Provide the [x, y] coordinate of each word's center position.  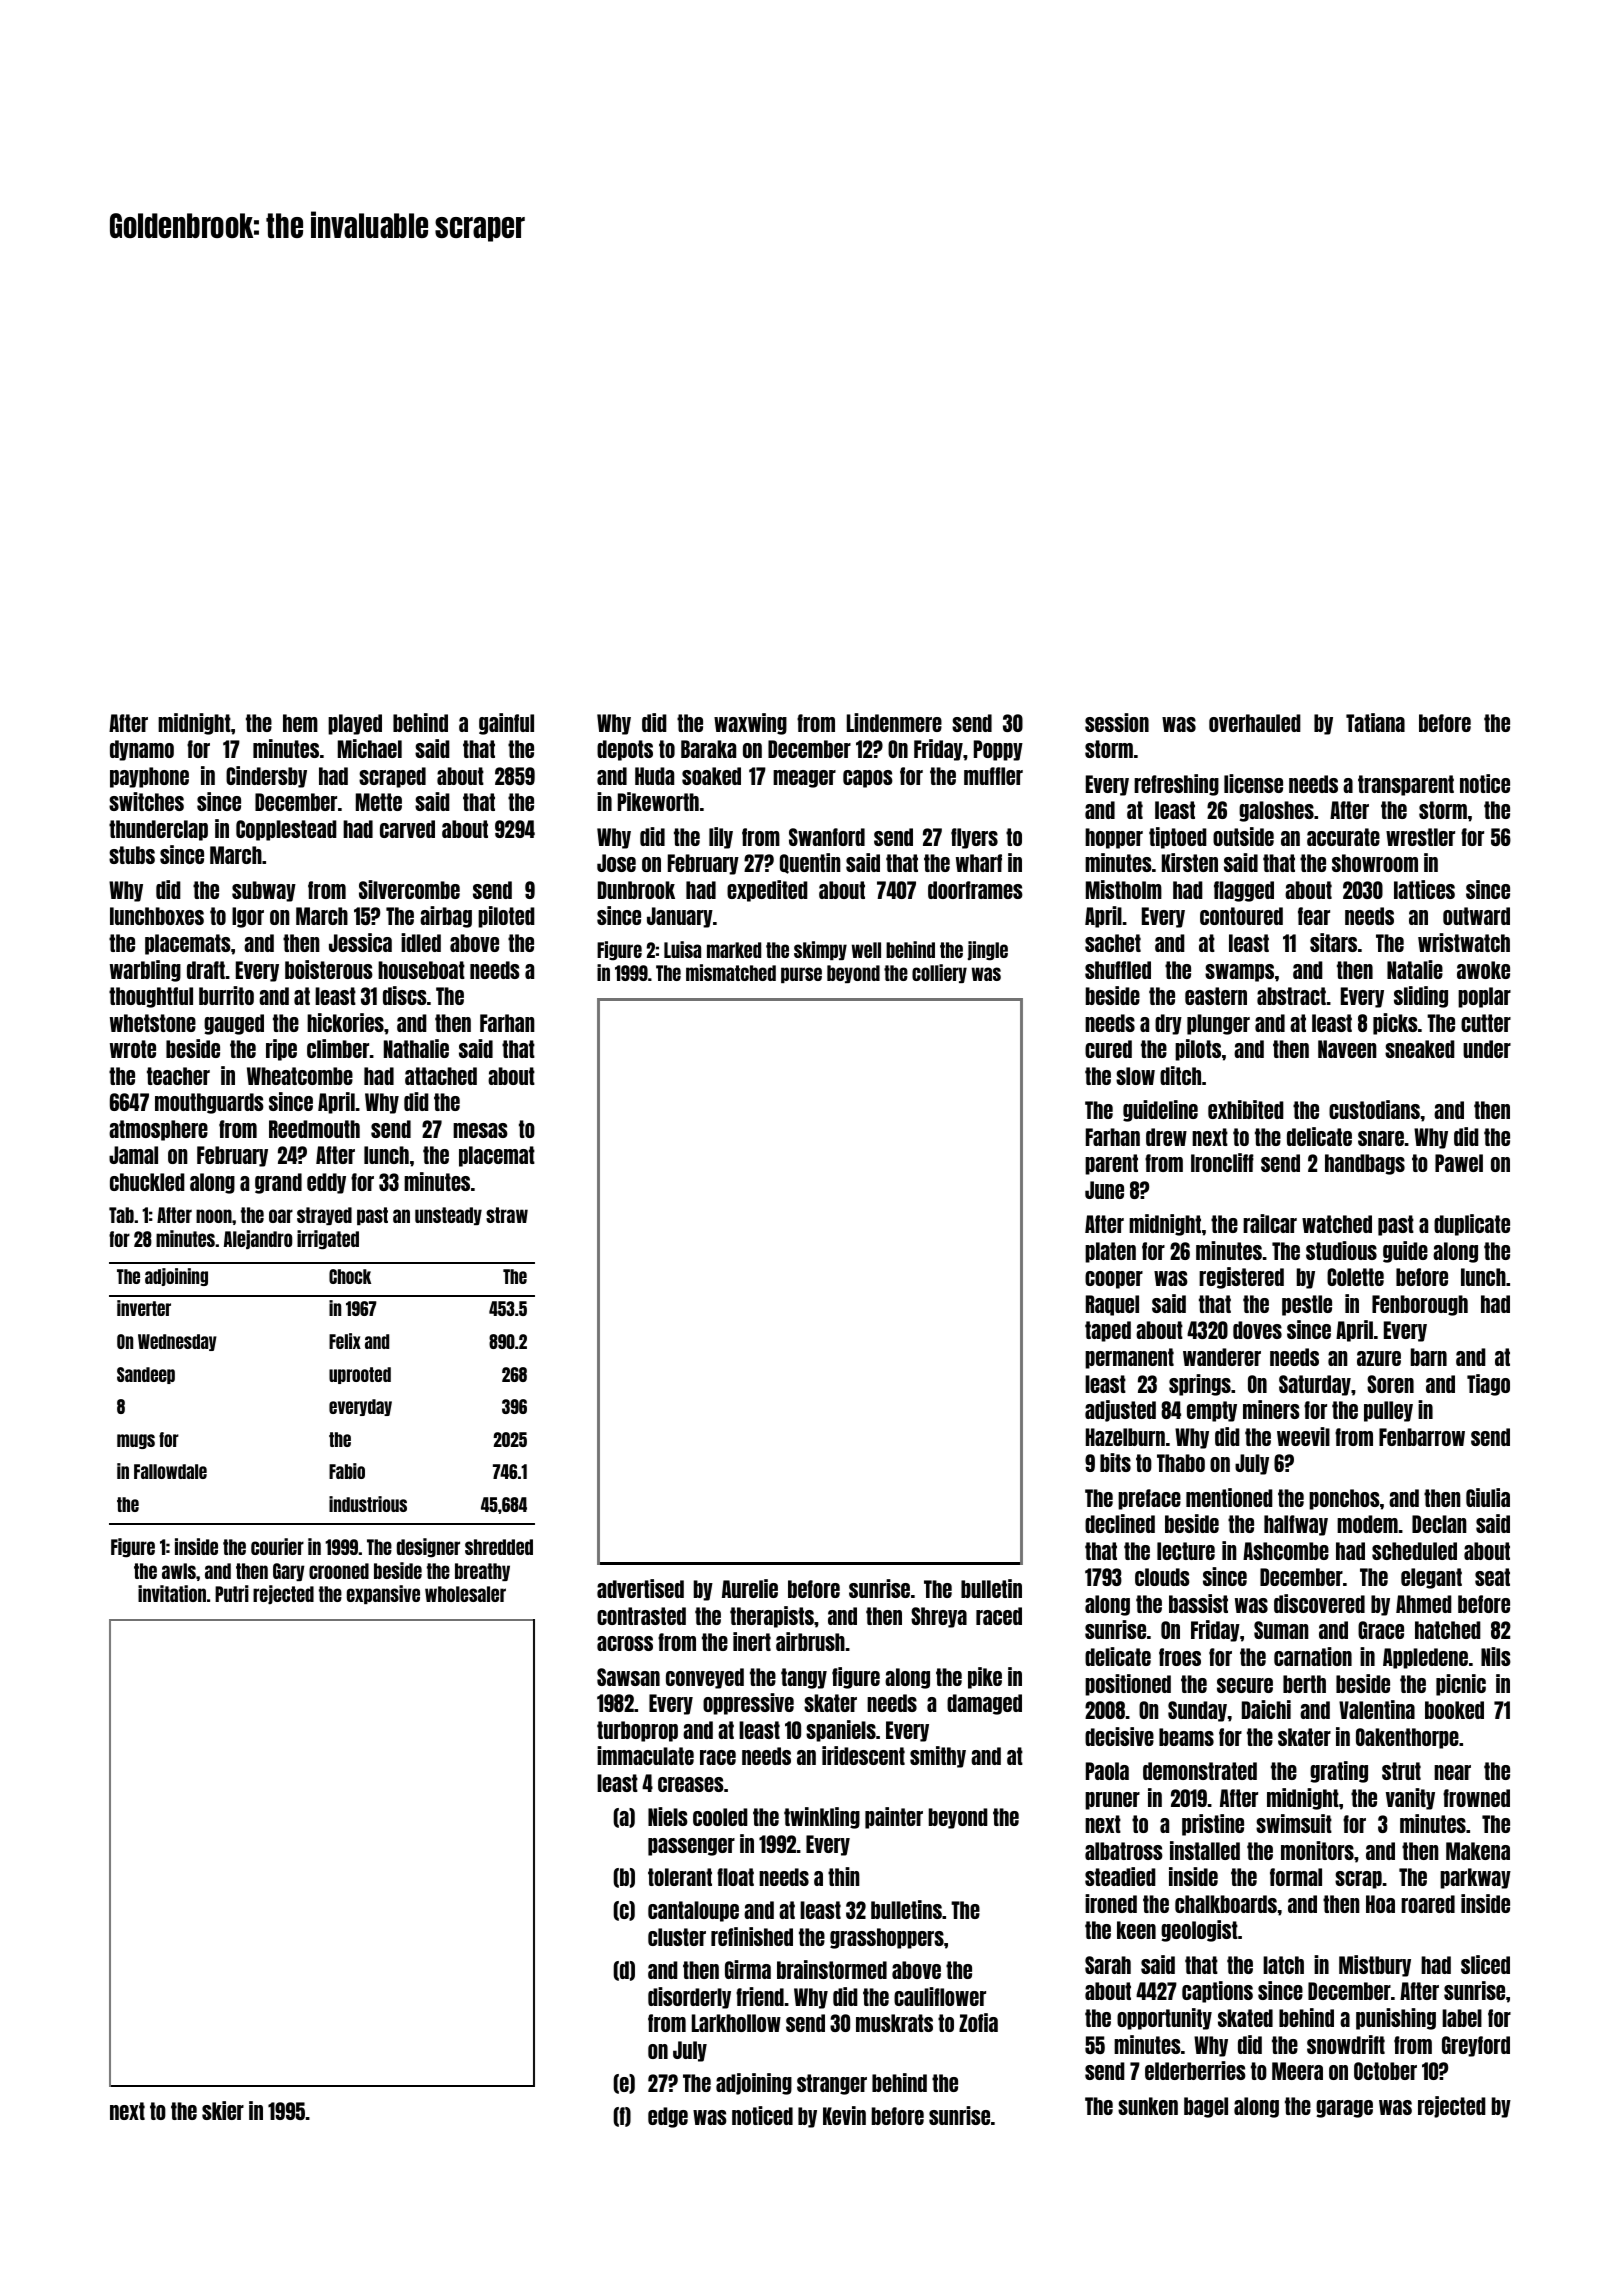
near [1452, 1772]
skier [223, 2110]
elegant [1431, 1578]
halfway [1296, 1525]
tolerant [680, 1877]
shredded [499, 1547]
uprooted [360, 1375]
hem [300, 723]
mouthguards [209, 1103]
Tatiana [1375, 722]
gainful [506, 724]
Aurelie [750, 1588]
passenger [691, 1847]
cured [1108, 1049]
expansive [383, 1594]
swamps [1239, 973]
